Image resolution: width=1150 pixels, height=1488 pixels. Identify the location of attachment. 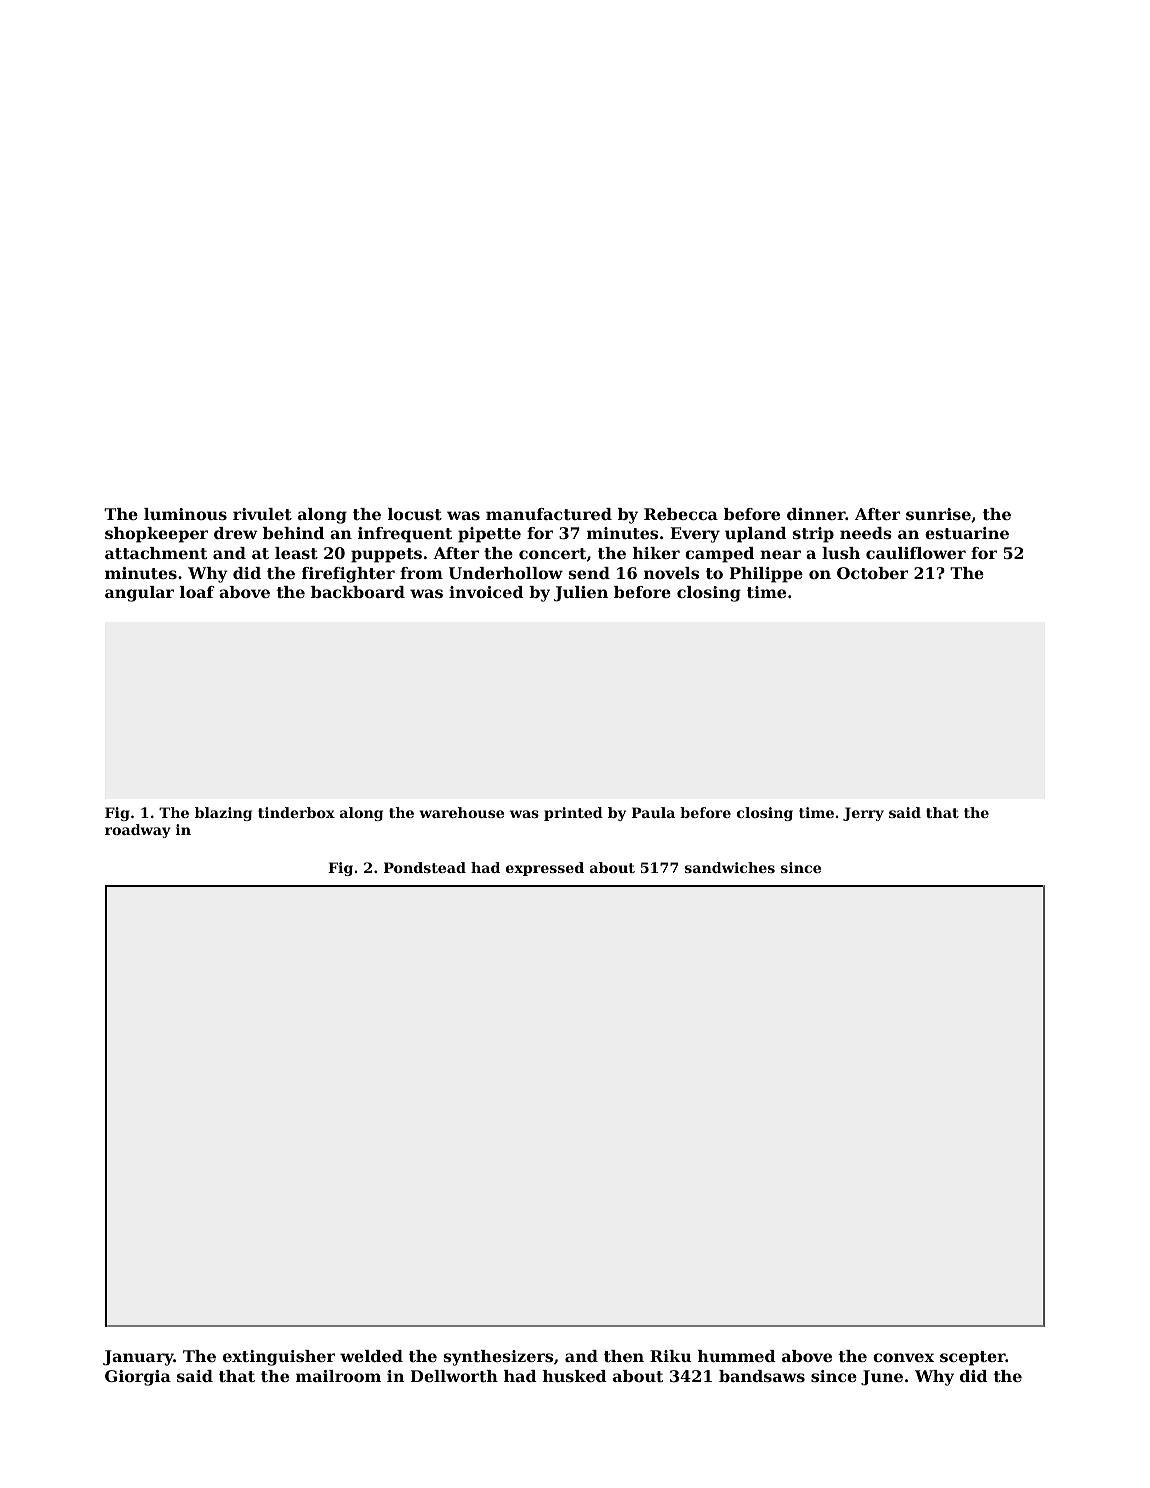
(156, 553).
